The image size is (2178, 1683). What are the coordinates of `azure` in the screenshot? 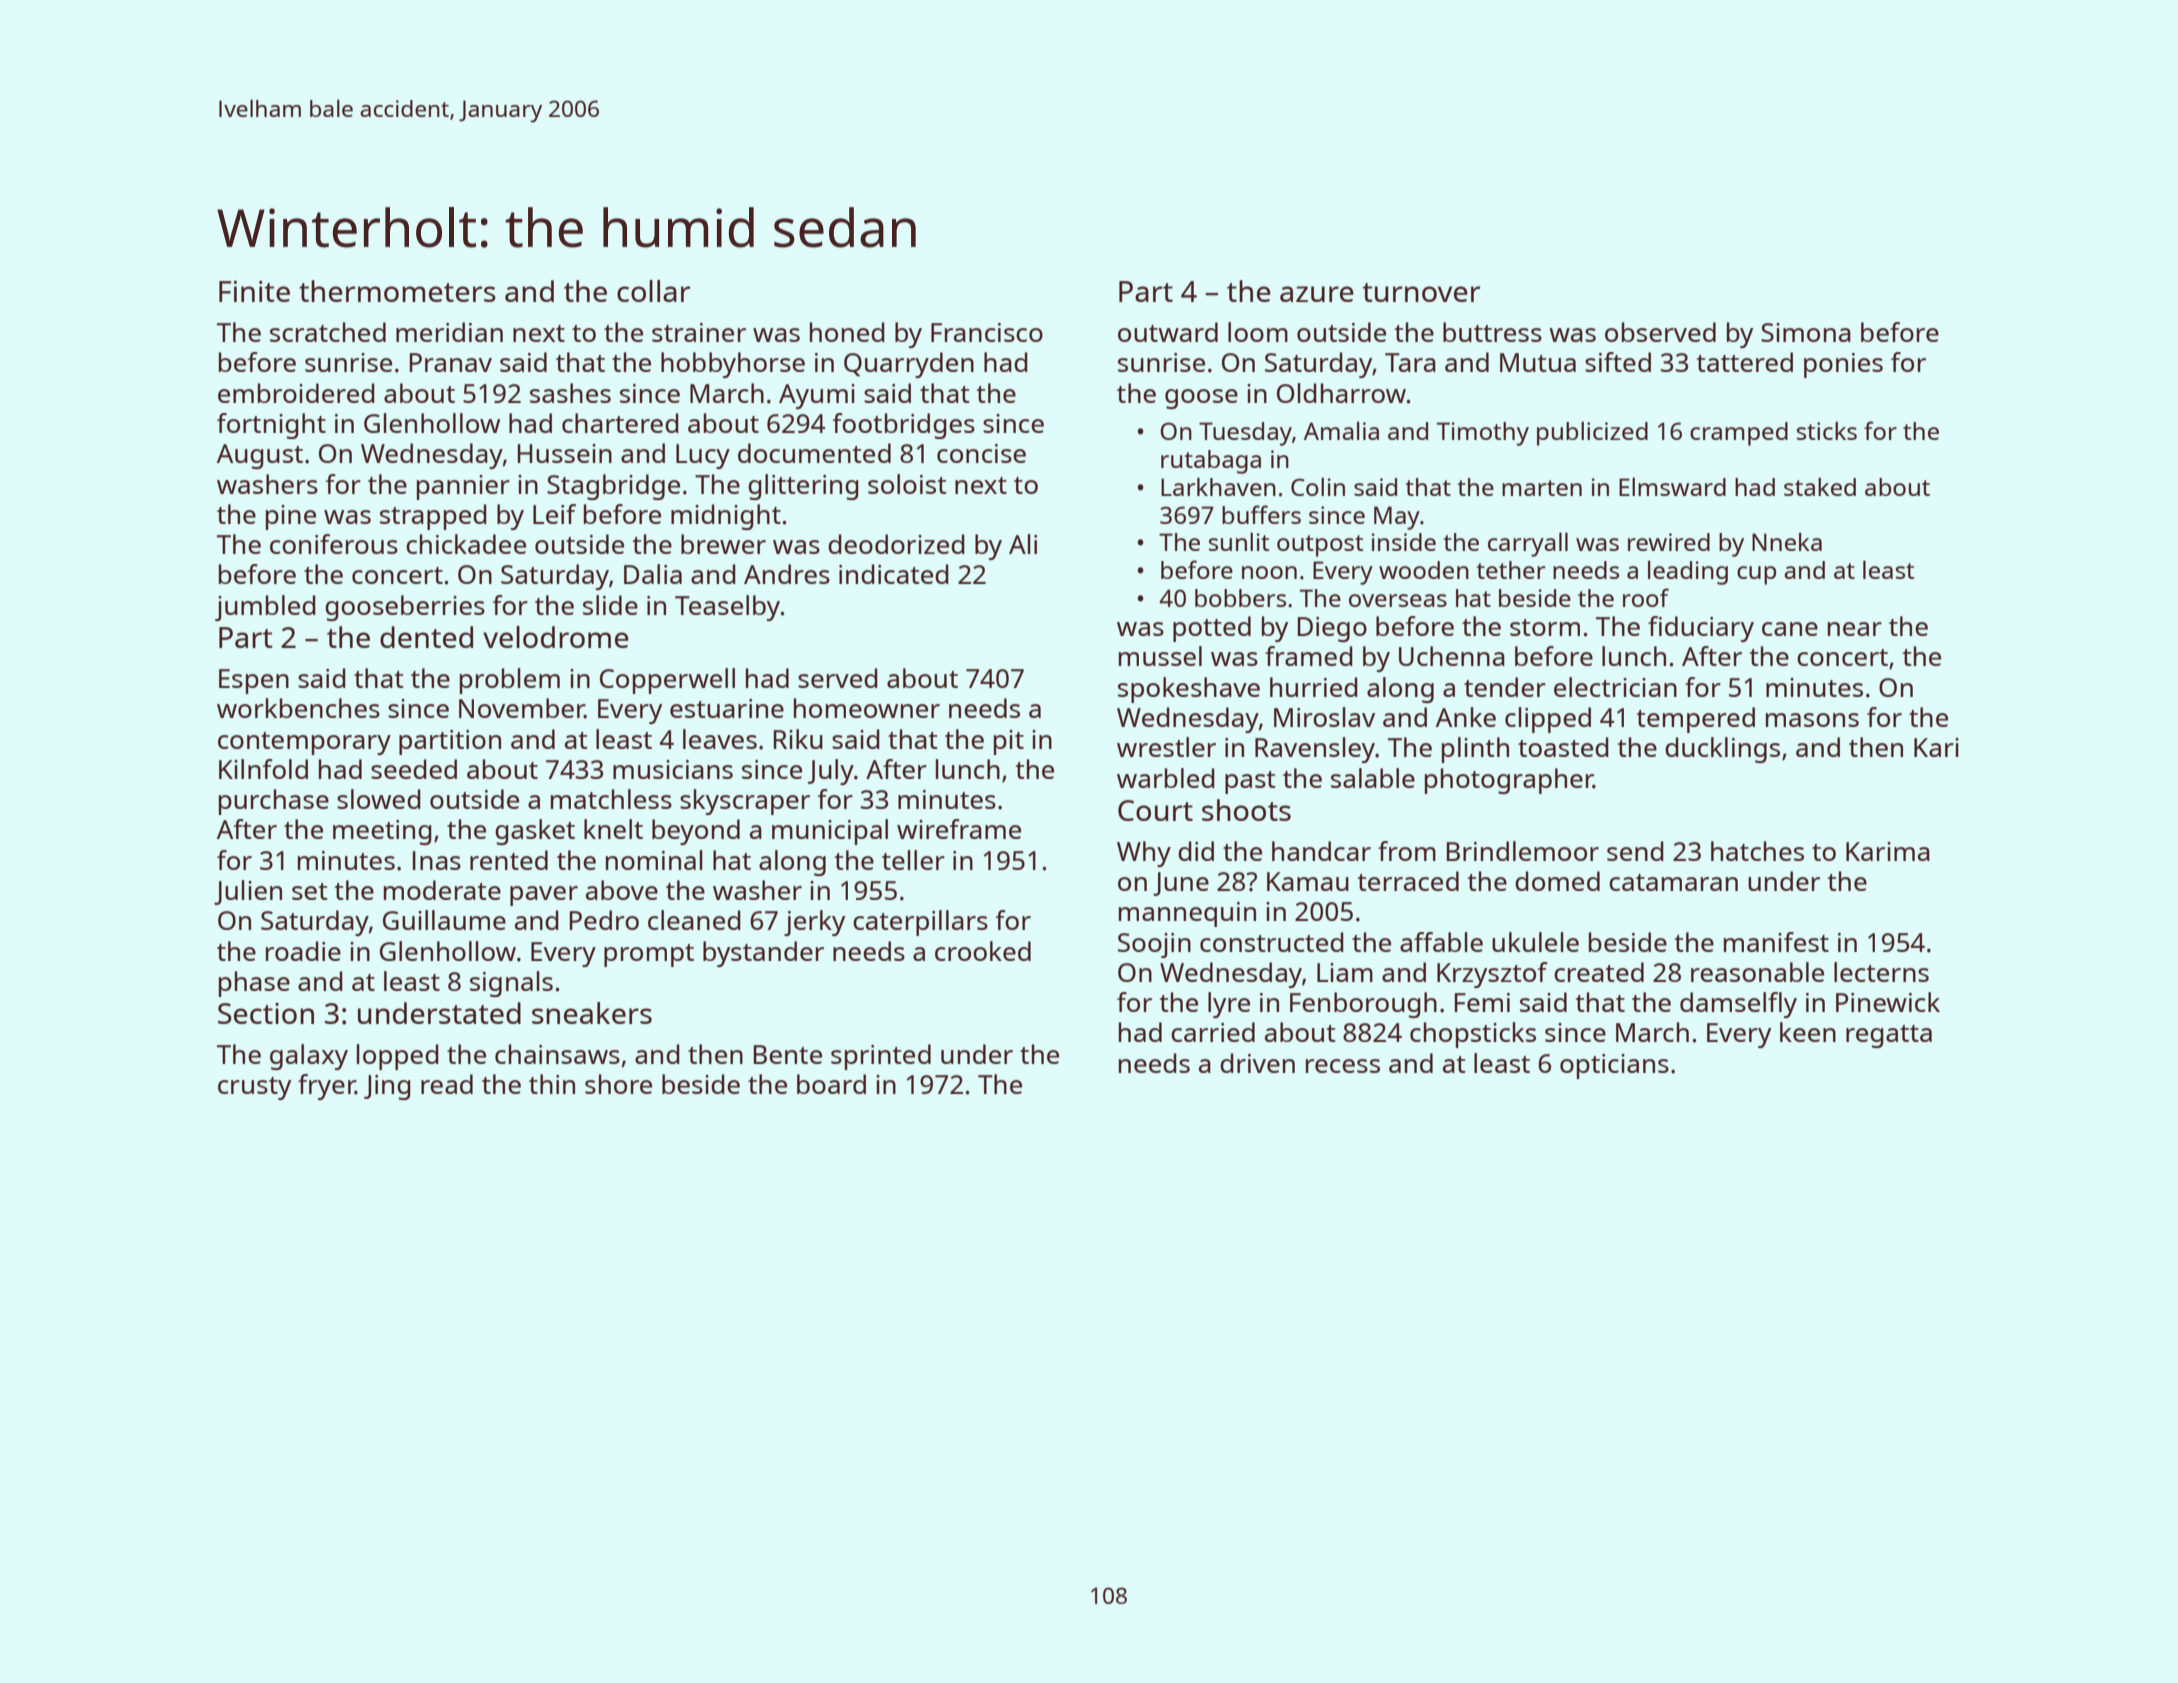 It's located at (1317, 294).
